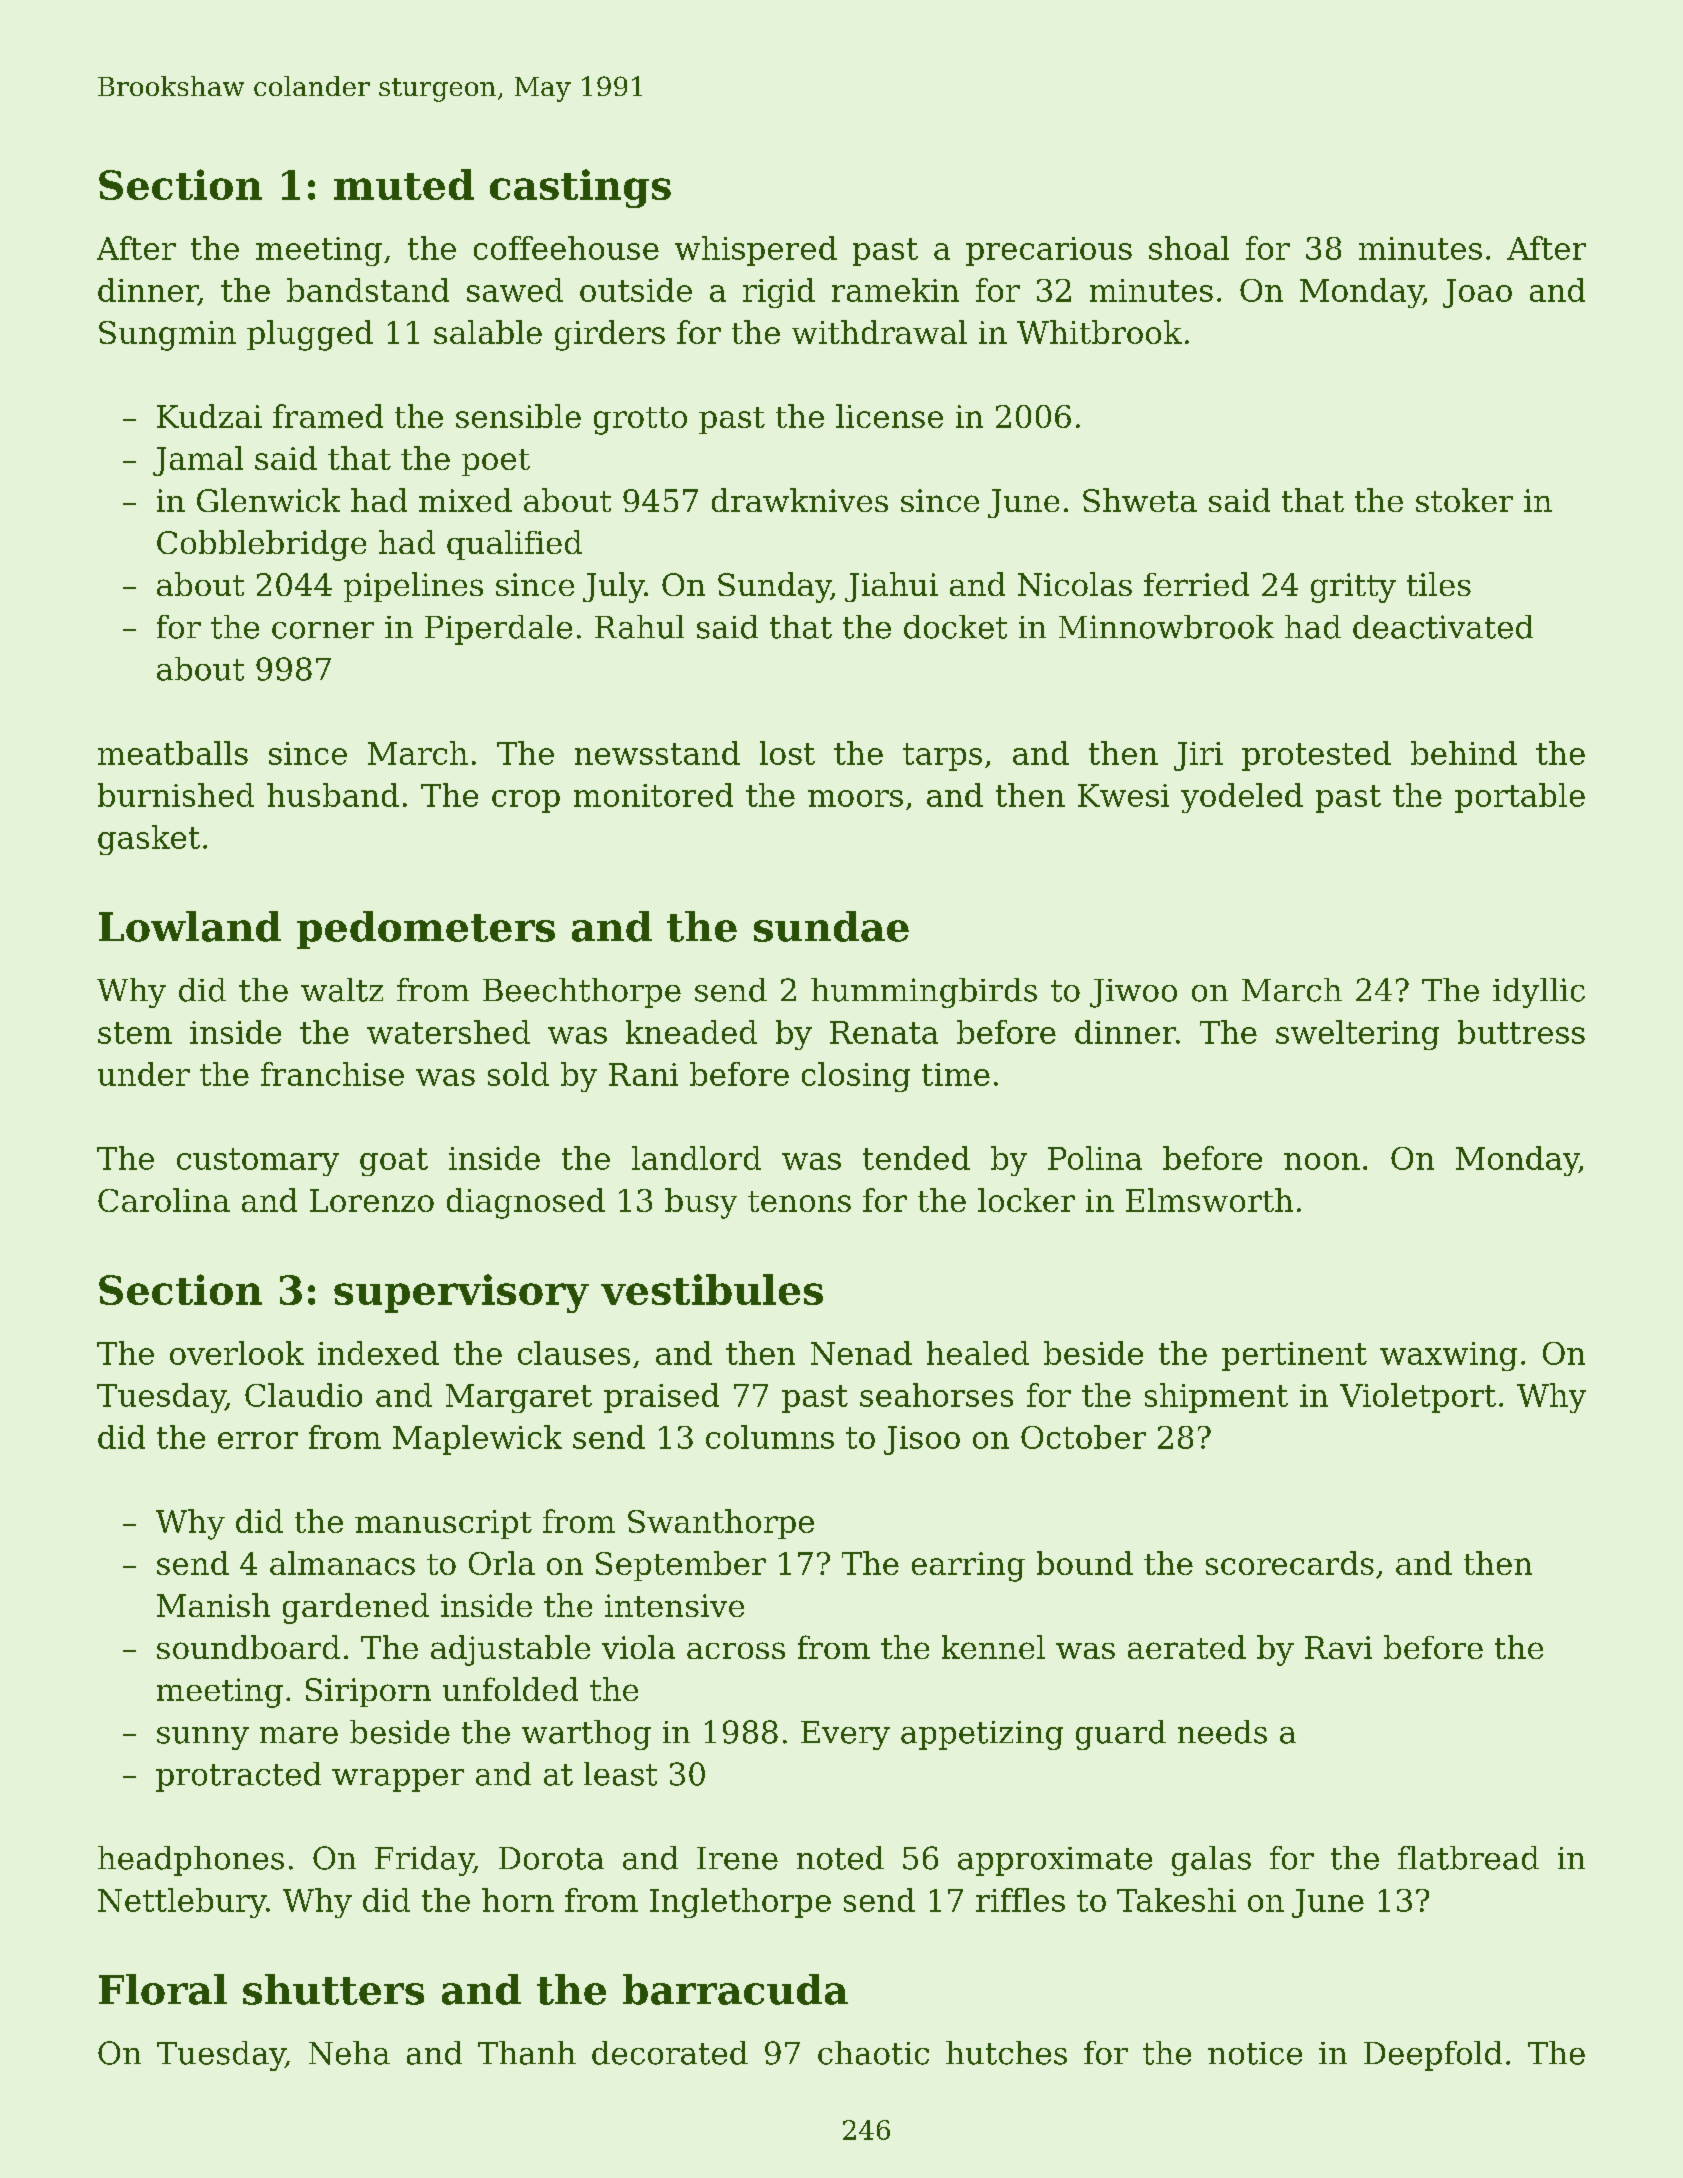 Image resolution: width=1683 pixels, height=2178 pixels. What do you see at coordinates (1189, 248) in the image?
I see `shoal` at bounding box center [1189, 248].
